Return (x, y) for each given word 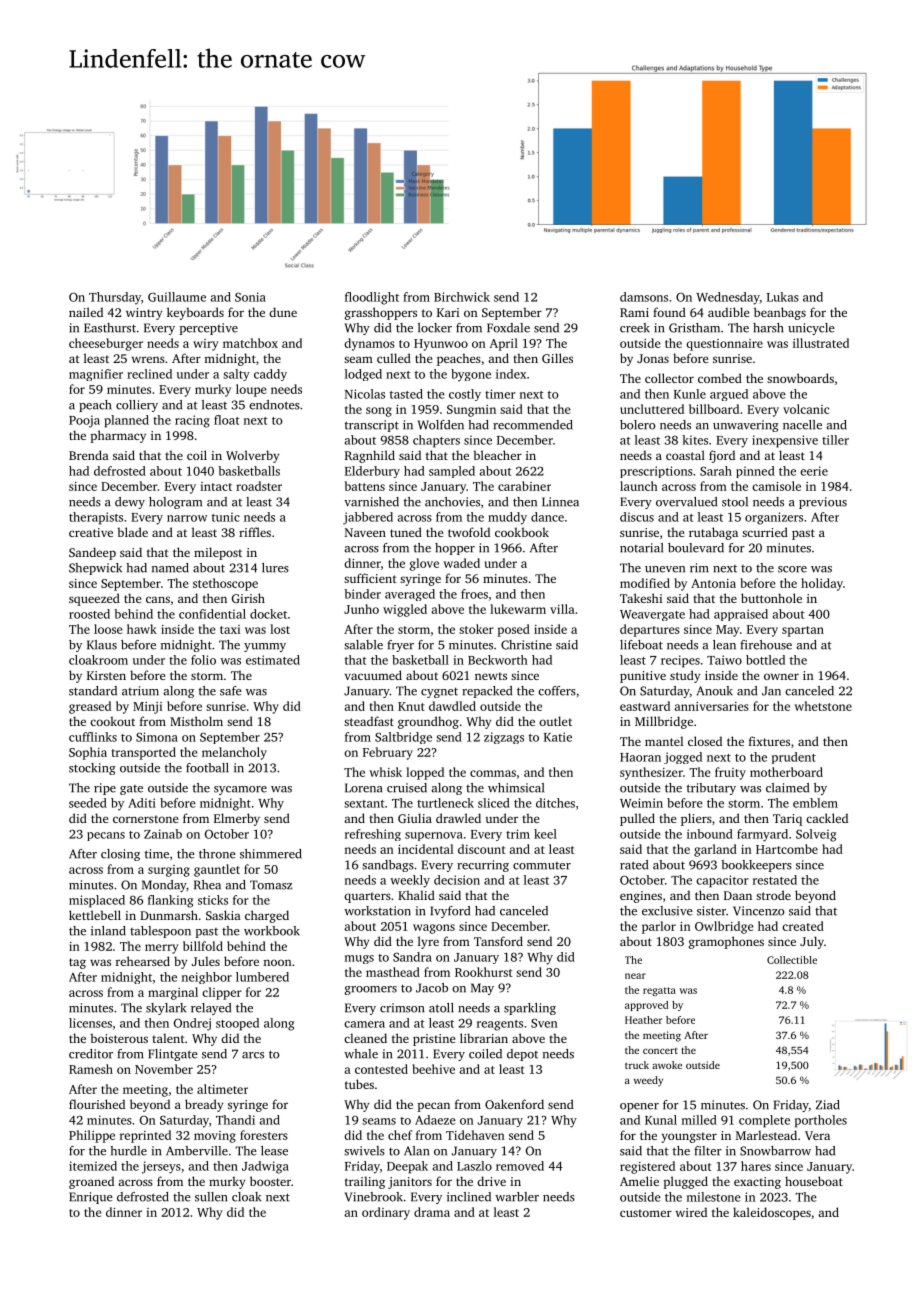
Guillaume (177, 297)
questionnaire (724, 345)
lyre (428, 942)
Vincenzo (758, 911)
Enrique (91, 1198)
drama (432, 1212)
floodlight (372, 298)
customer (646, 1213)
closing (120, 855)
